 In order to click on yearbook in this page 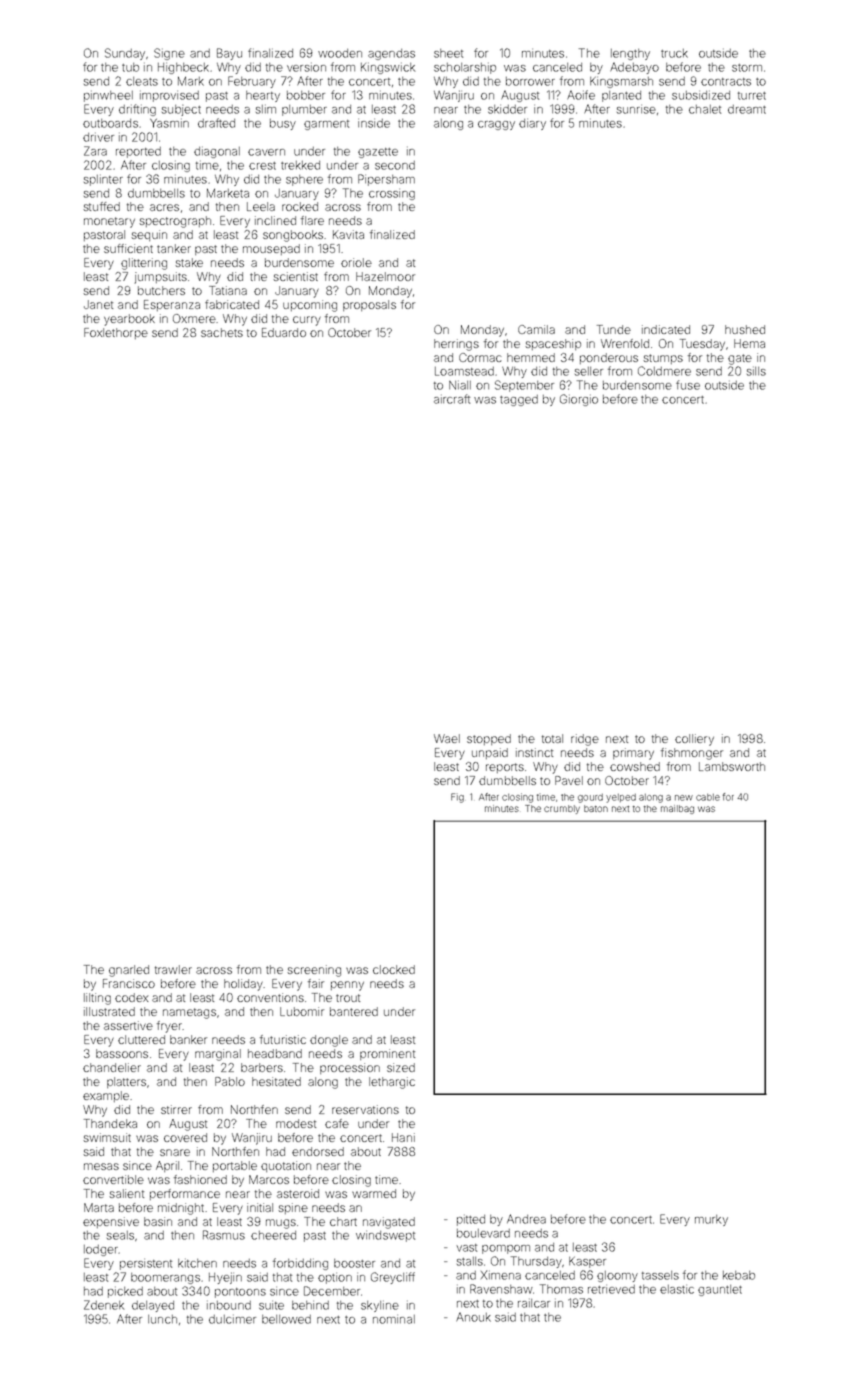, I will do `click(129, 320)`.
